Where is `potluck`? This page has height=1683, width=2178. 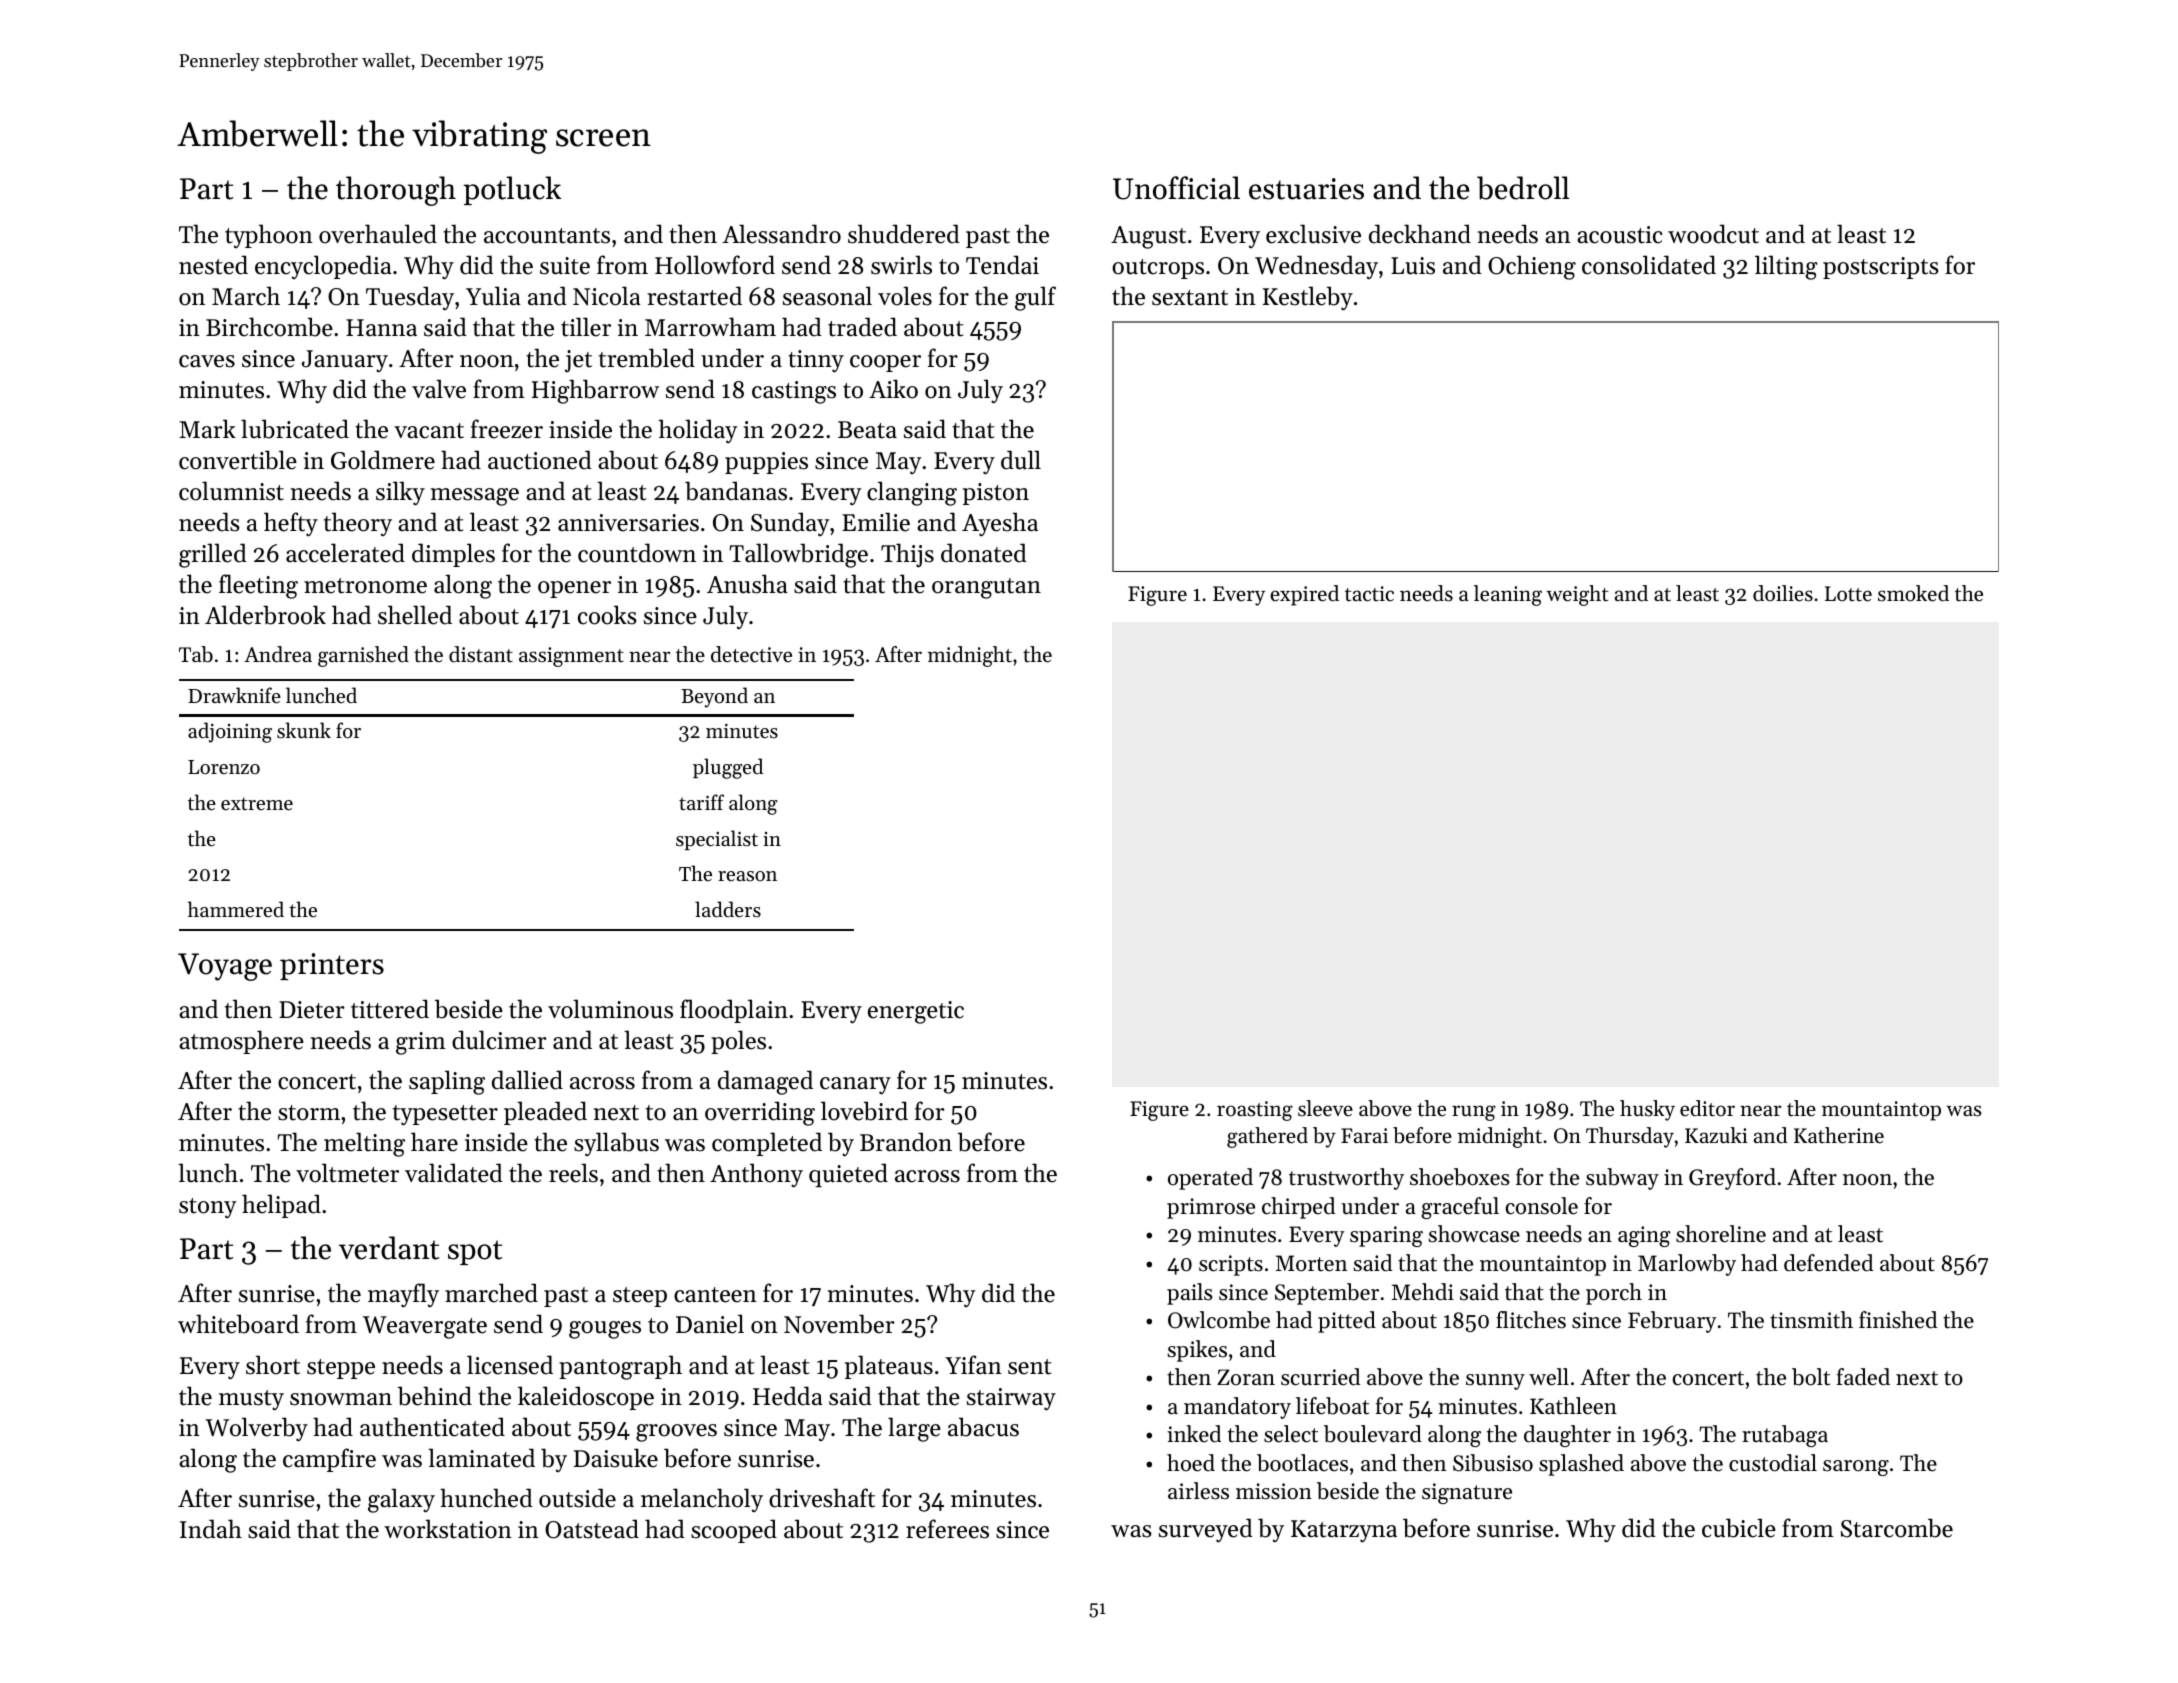 potluck is located at coordinates (512, 190).
